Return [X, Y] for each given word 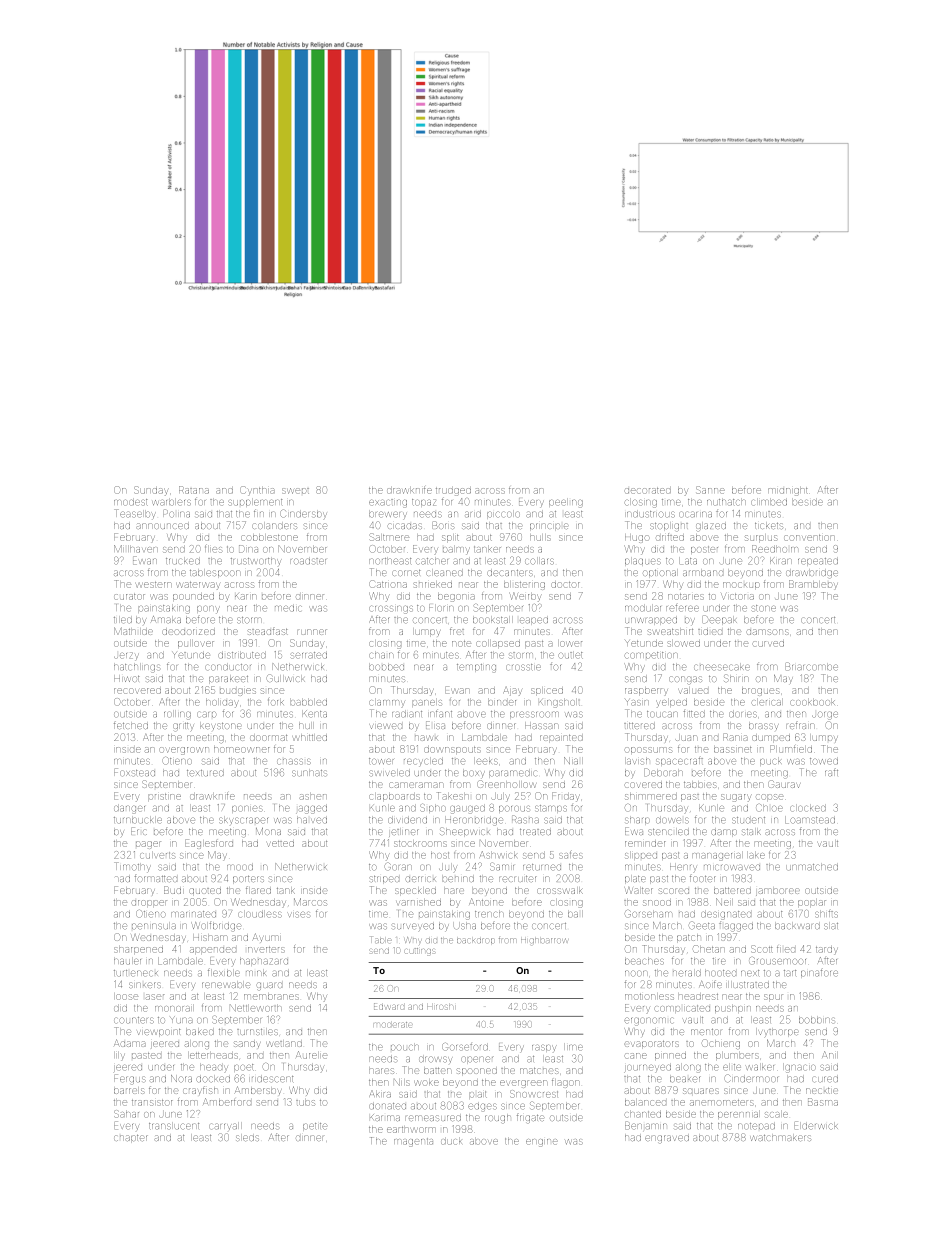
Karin [245, 597]
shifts [826, 913]
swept [296, 491]
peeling [566, 503]
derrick [421, 879]
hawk [426, 738]
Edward [389, 1006]
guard [269, 986]
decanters [509, 573]
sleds [247, 1138]
